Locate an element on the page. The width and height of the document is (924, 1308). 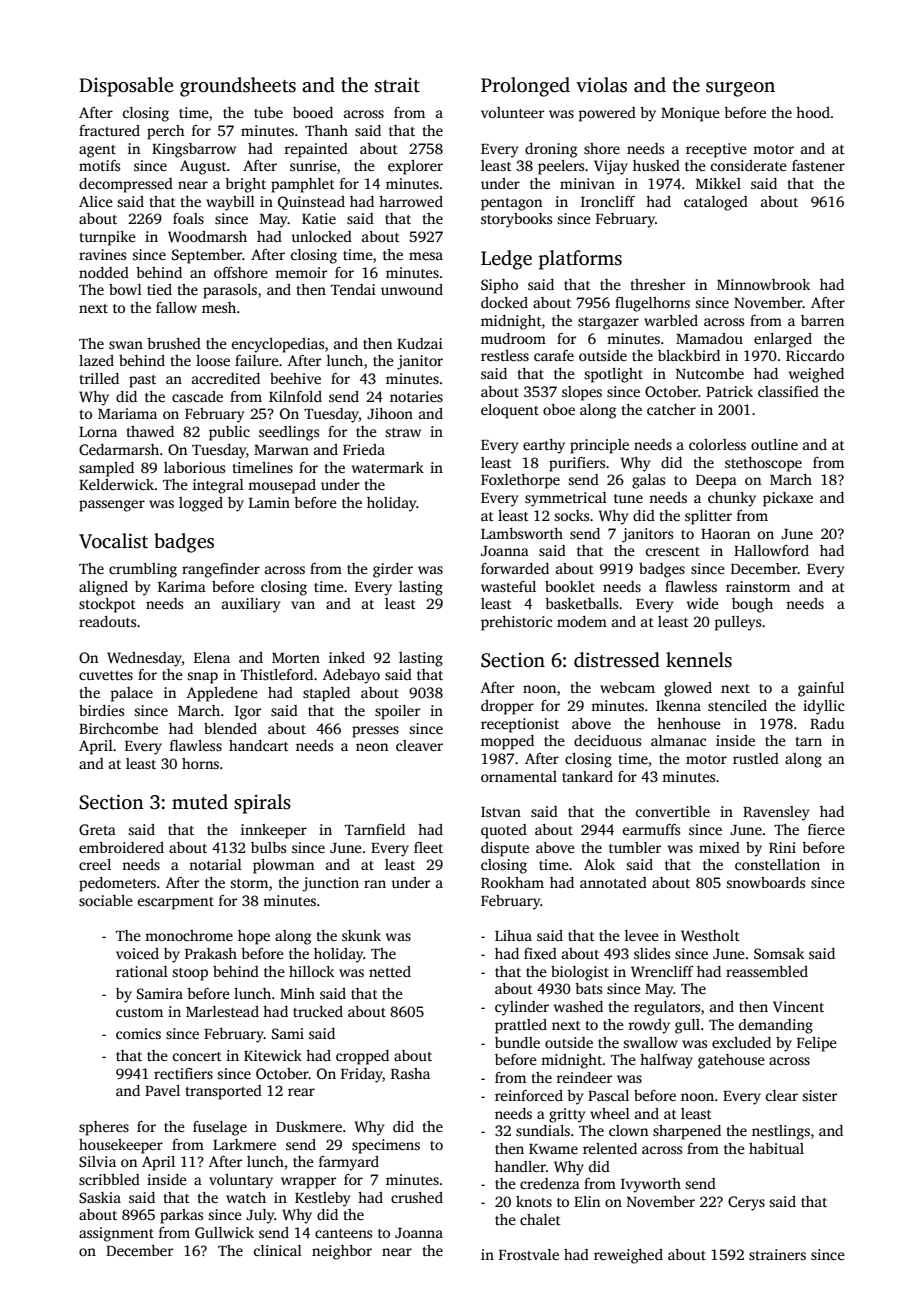
Rasha is located at coordinates (410, 1073).
